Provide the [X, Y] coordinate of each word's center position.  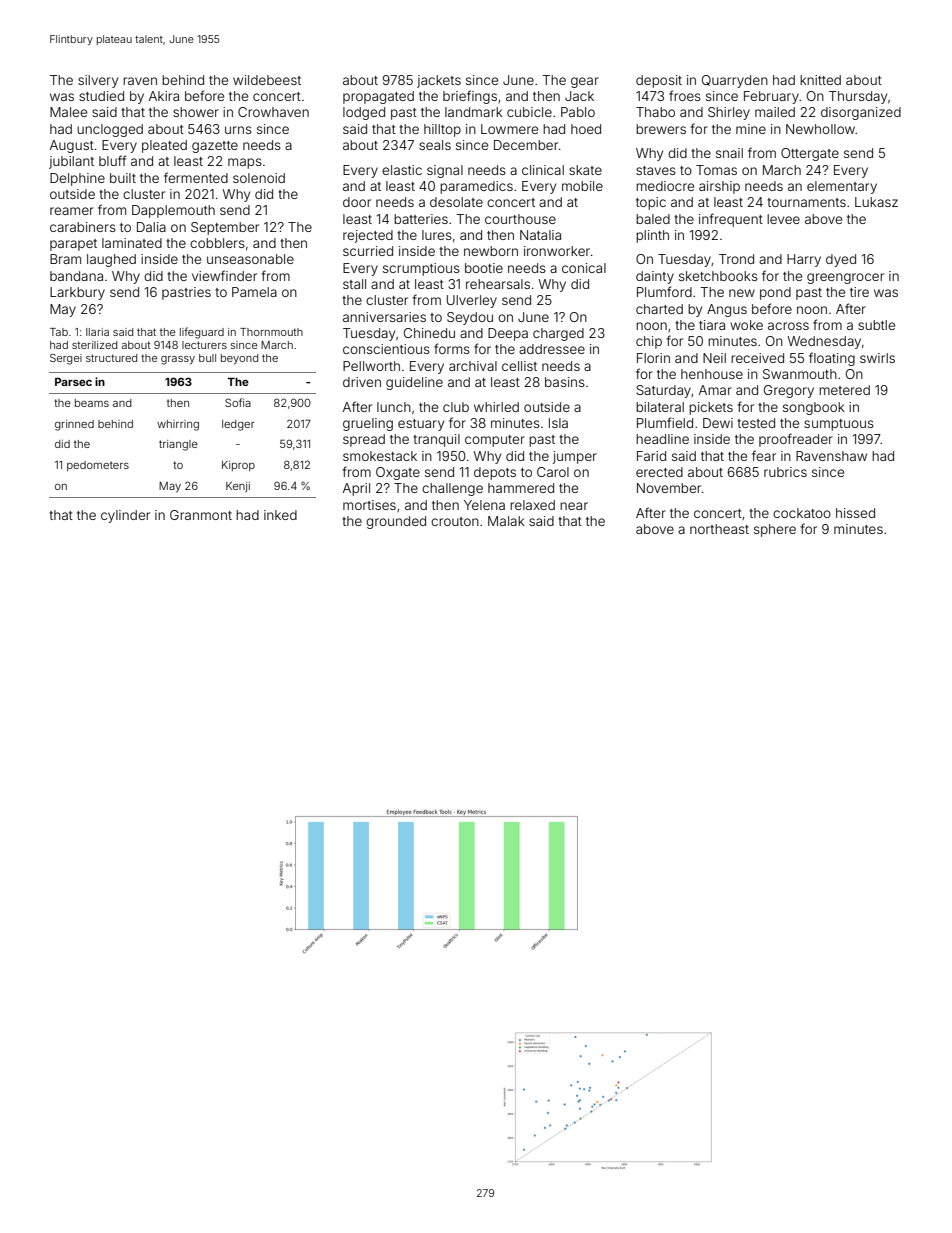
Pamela [254, 292]
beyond [239, 359]
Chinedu [429, 333]
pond [775, 293]
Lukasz [876, 202]
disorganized [861, 113]
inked [280, 515]
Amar [715, 390]
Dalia [151, 227]
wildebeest [267, 80]
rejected [368, 236]
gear [585, 82]
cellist [519, 366]
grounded [396, 522]
